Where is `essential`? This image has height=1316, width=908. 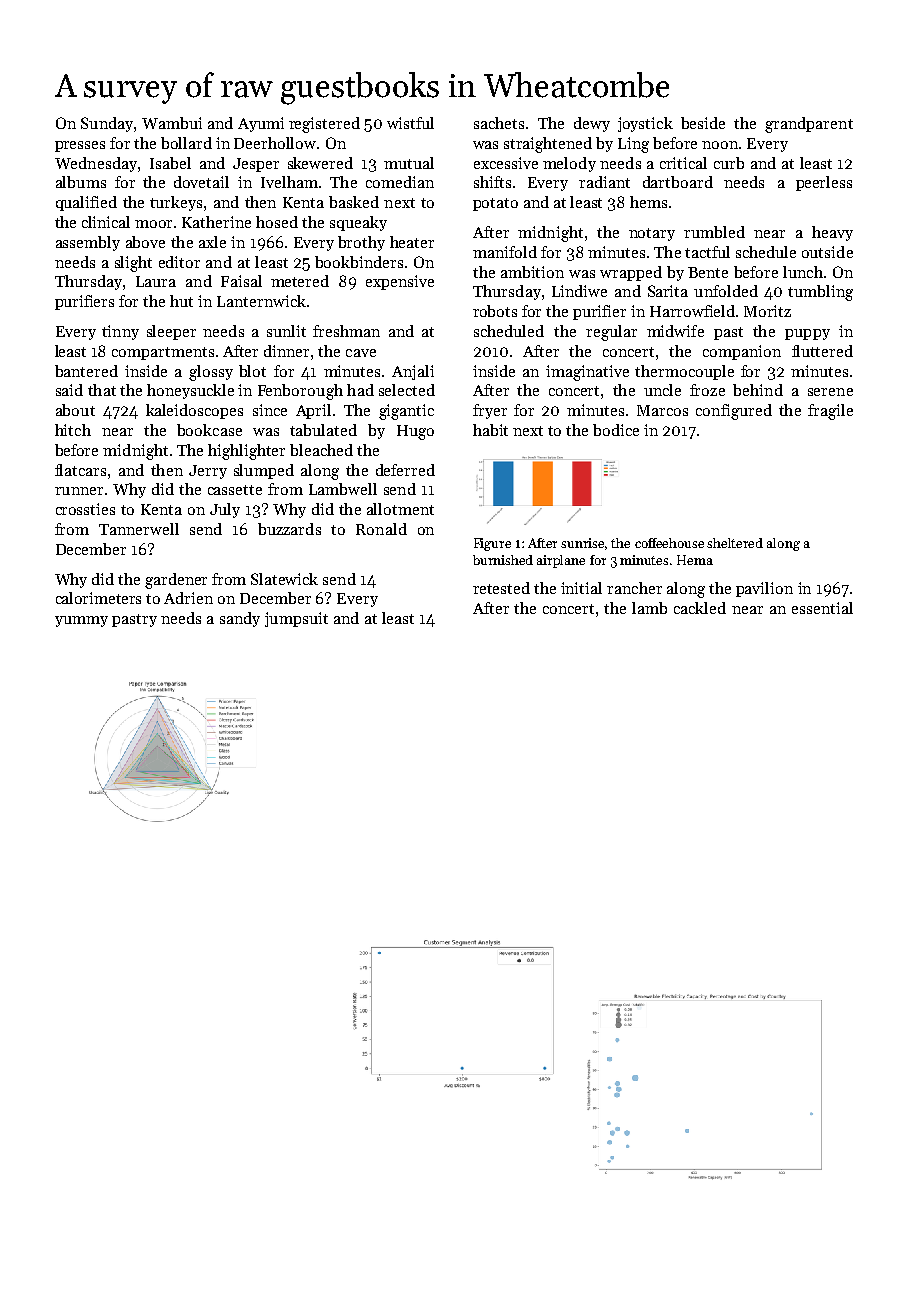
essential is located at coordinates (822, 608).
